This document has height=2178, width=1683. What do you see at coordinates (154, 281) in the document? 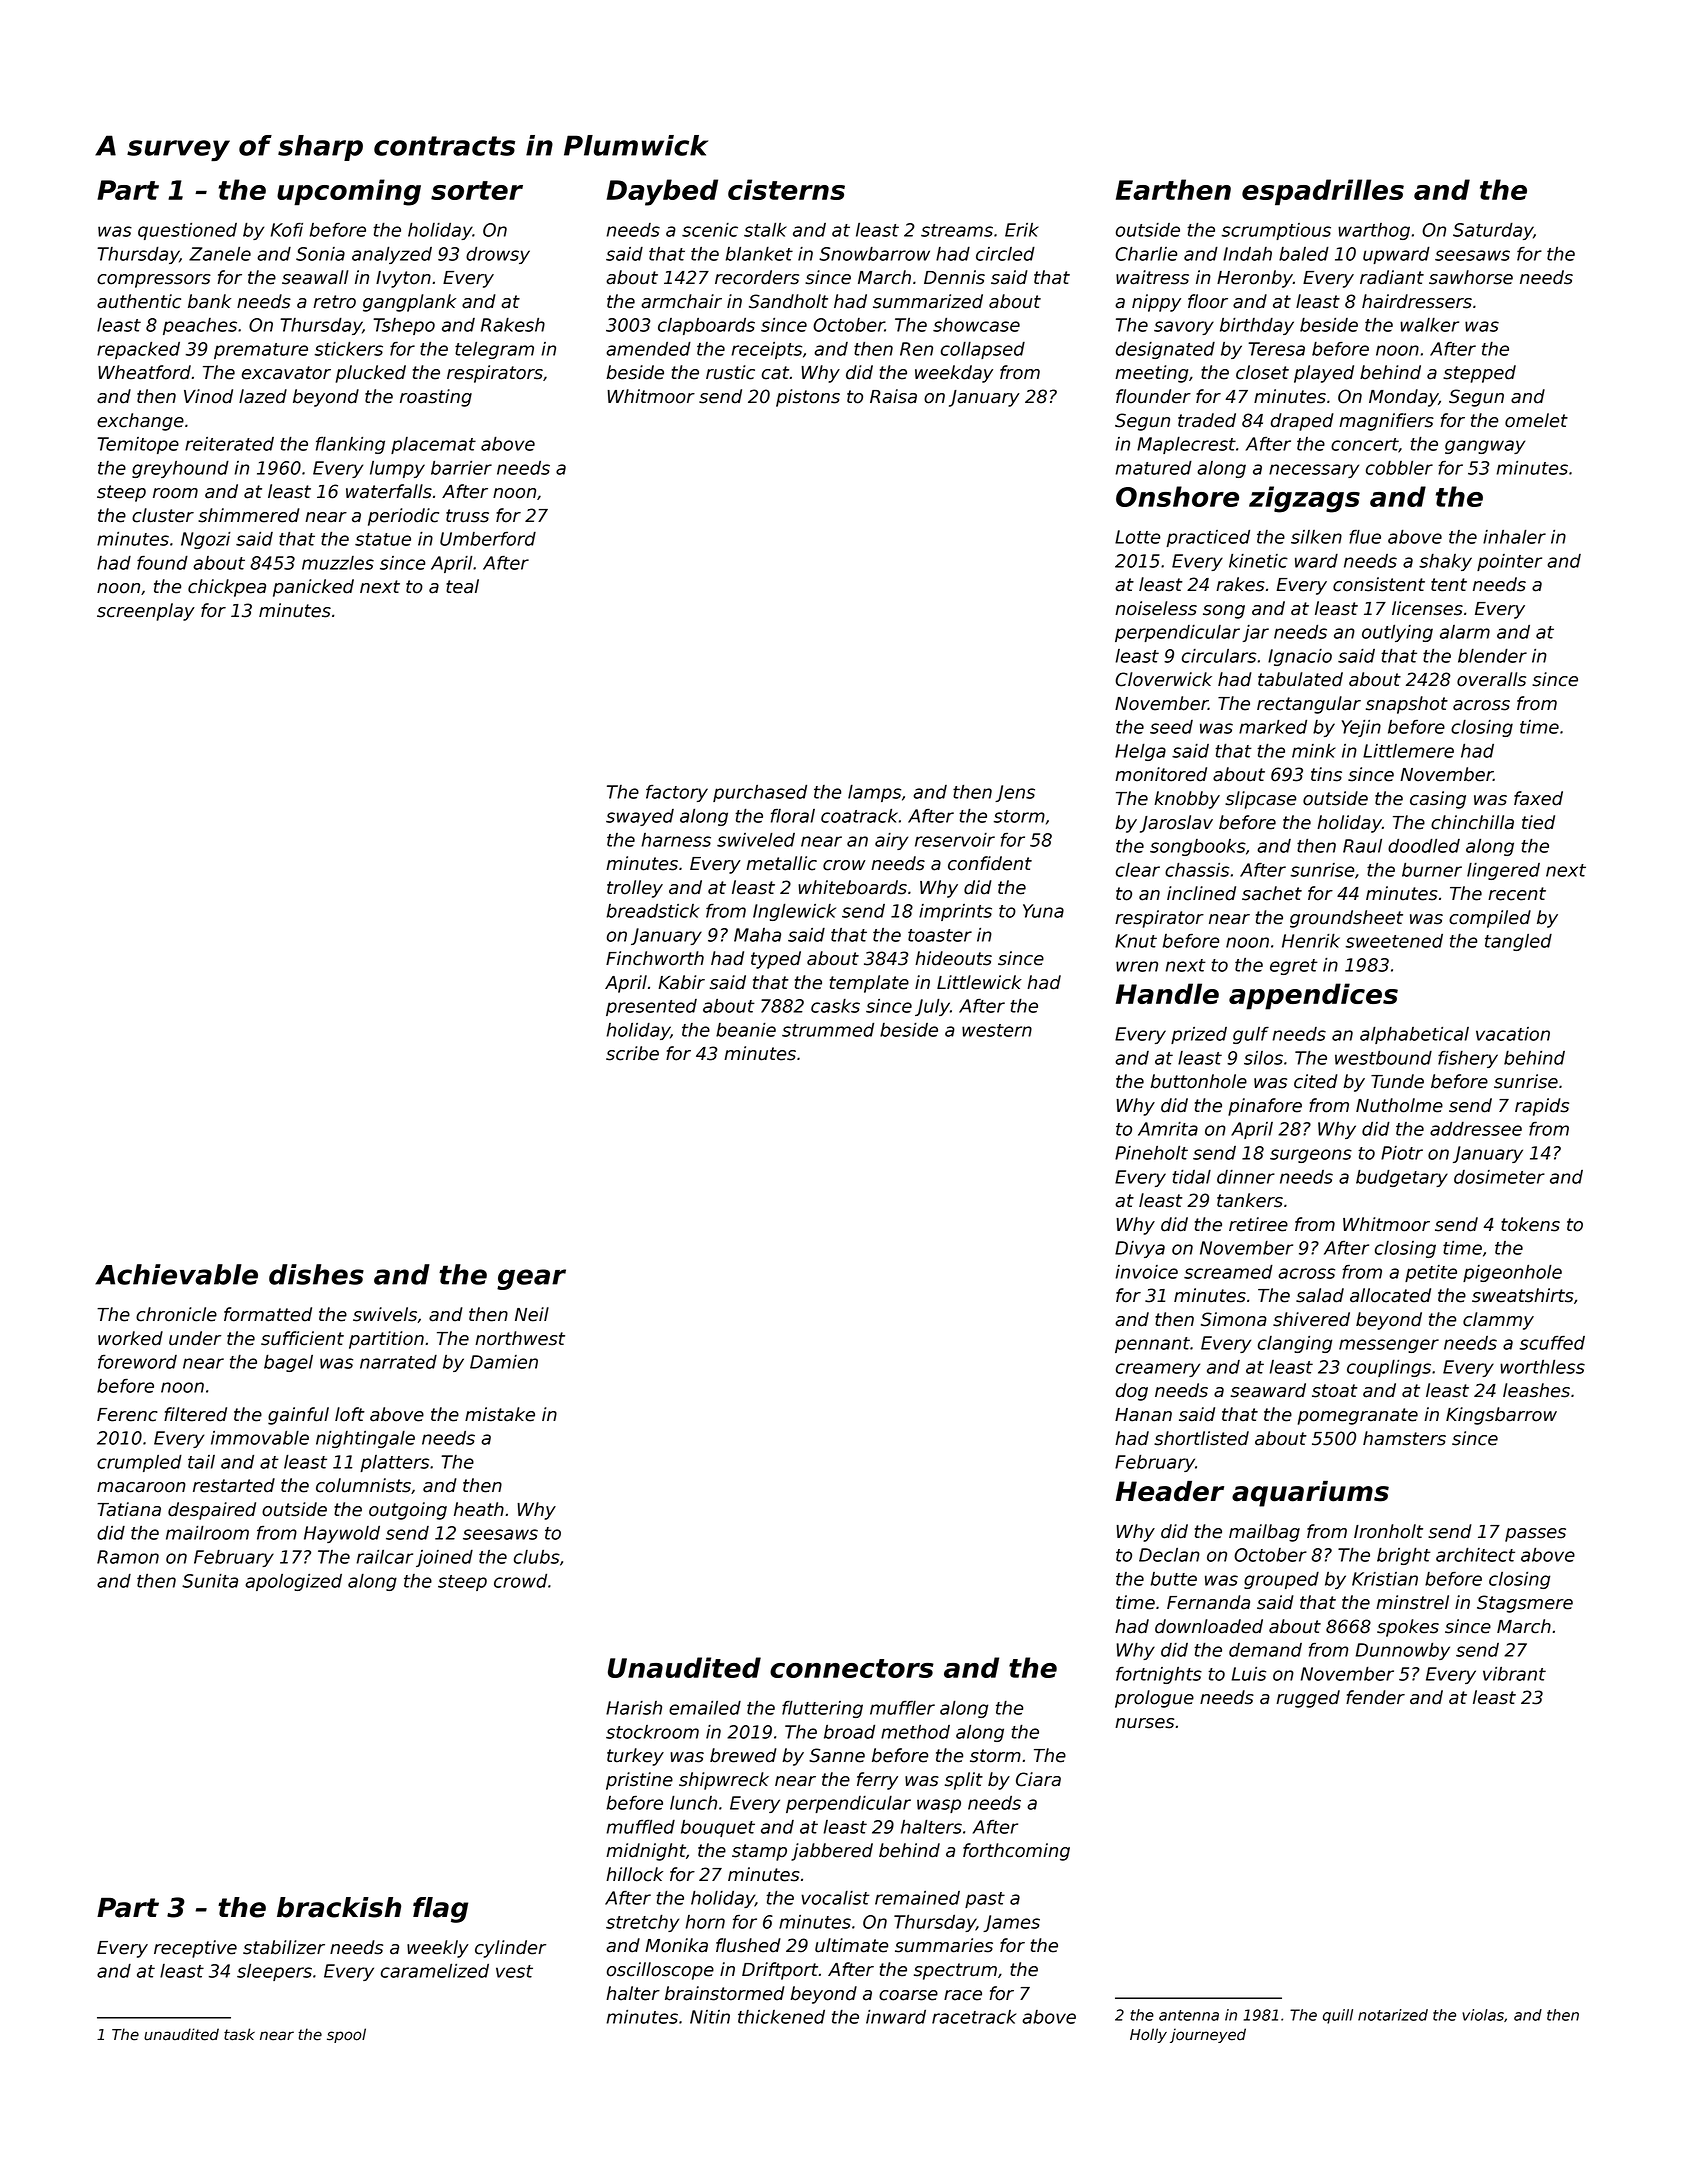
I see `compressors` at bounding box center [154, 281].
